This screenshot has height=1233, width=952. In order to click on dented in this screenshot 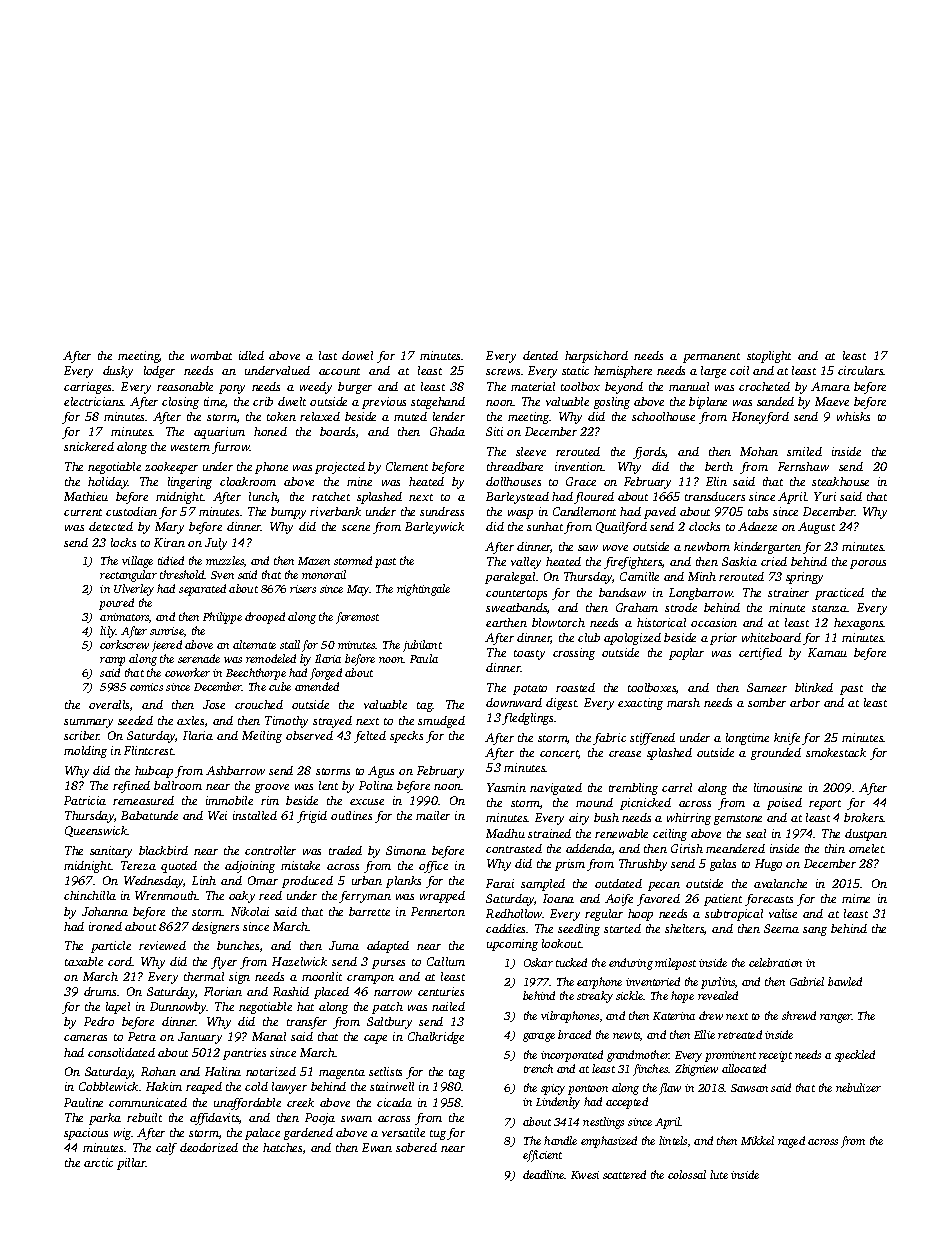, I will do `click(540, 355)`.
